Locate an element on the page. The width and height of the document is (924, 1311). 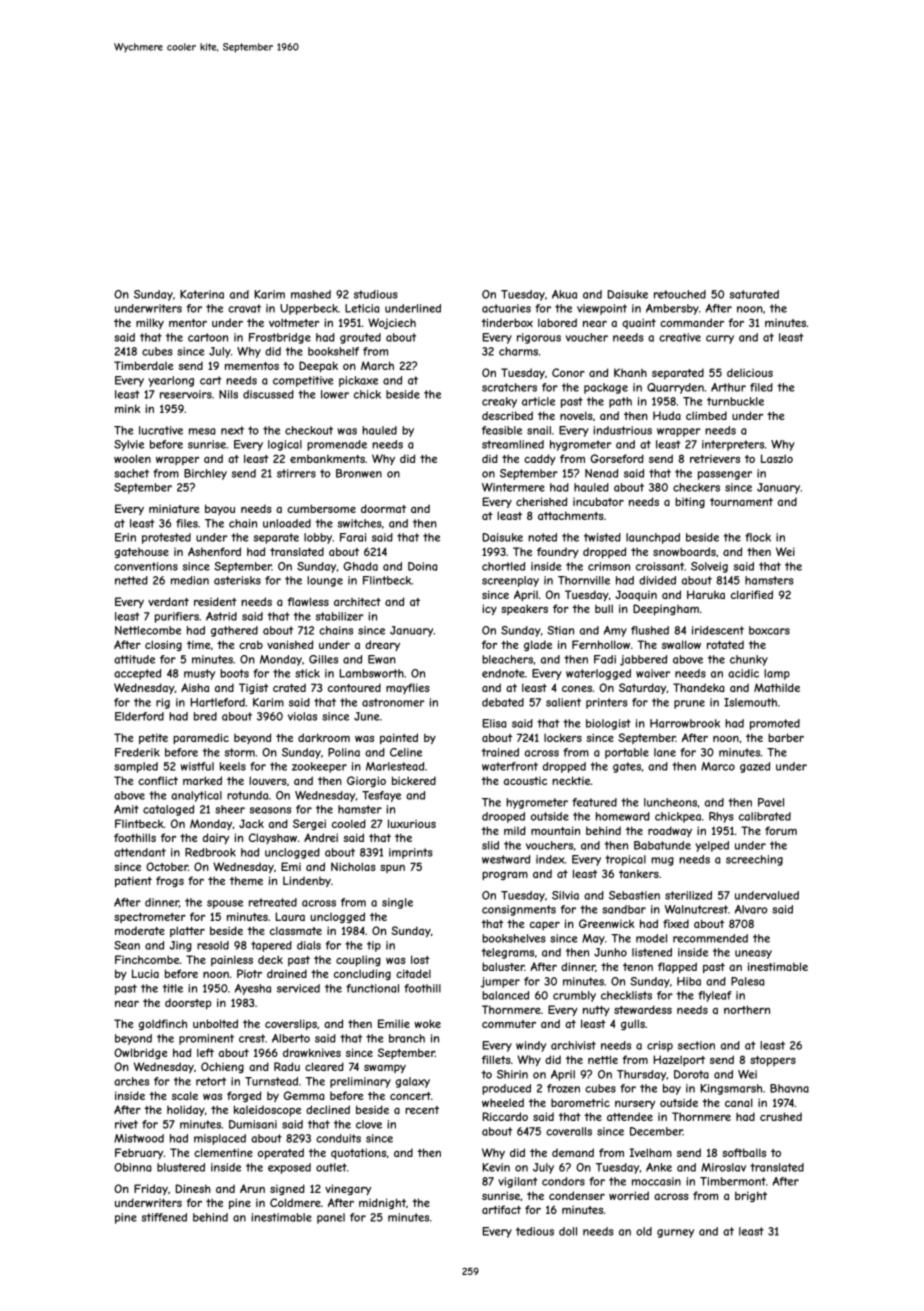
Coldmere is located at coordinates (295, 1202).
